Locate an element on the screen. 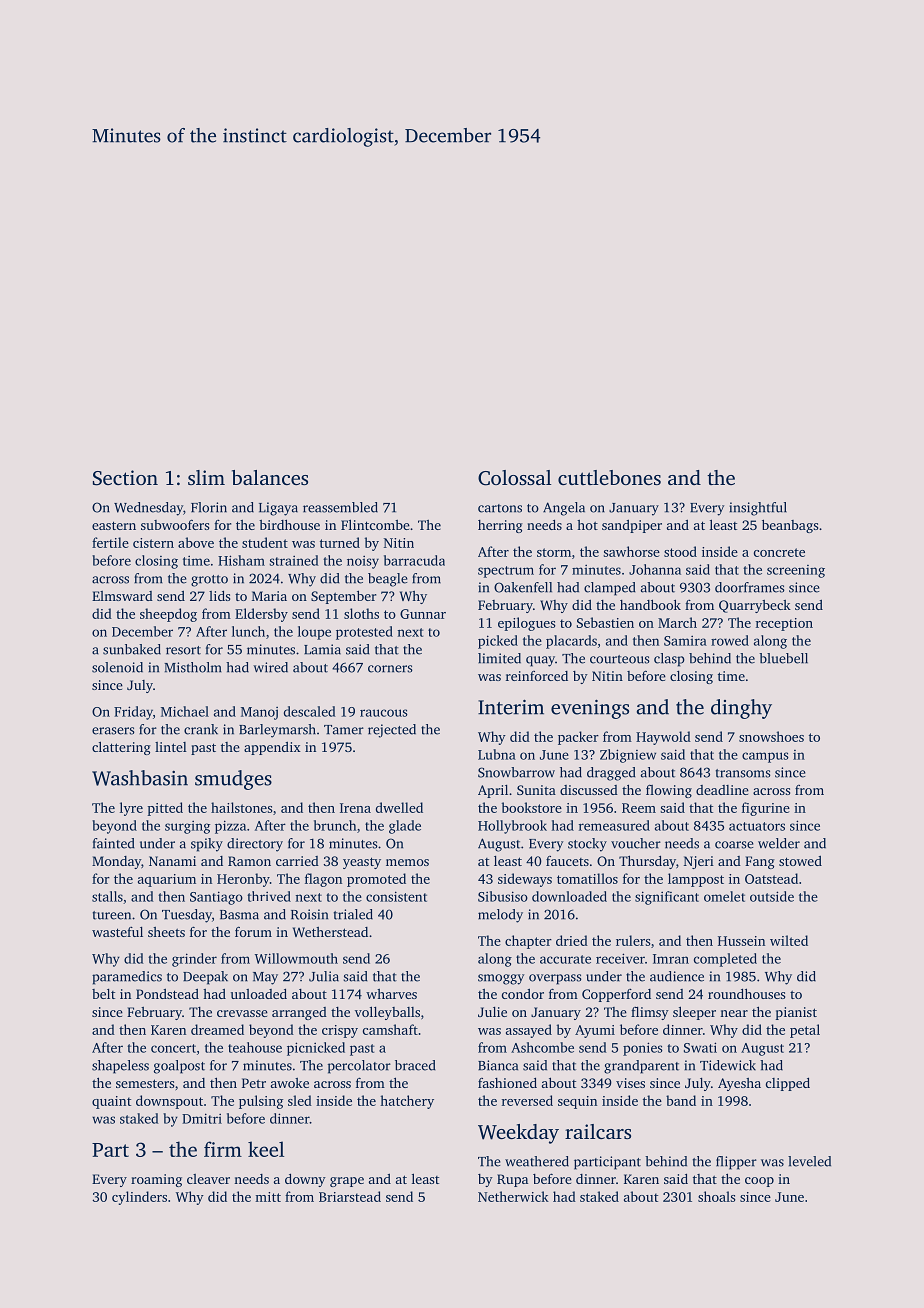 The height and width of the screenshot is (1308, 924). Colossal is located at coordinates (514, 478).
